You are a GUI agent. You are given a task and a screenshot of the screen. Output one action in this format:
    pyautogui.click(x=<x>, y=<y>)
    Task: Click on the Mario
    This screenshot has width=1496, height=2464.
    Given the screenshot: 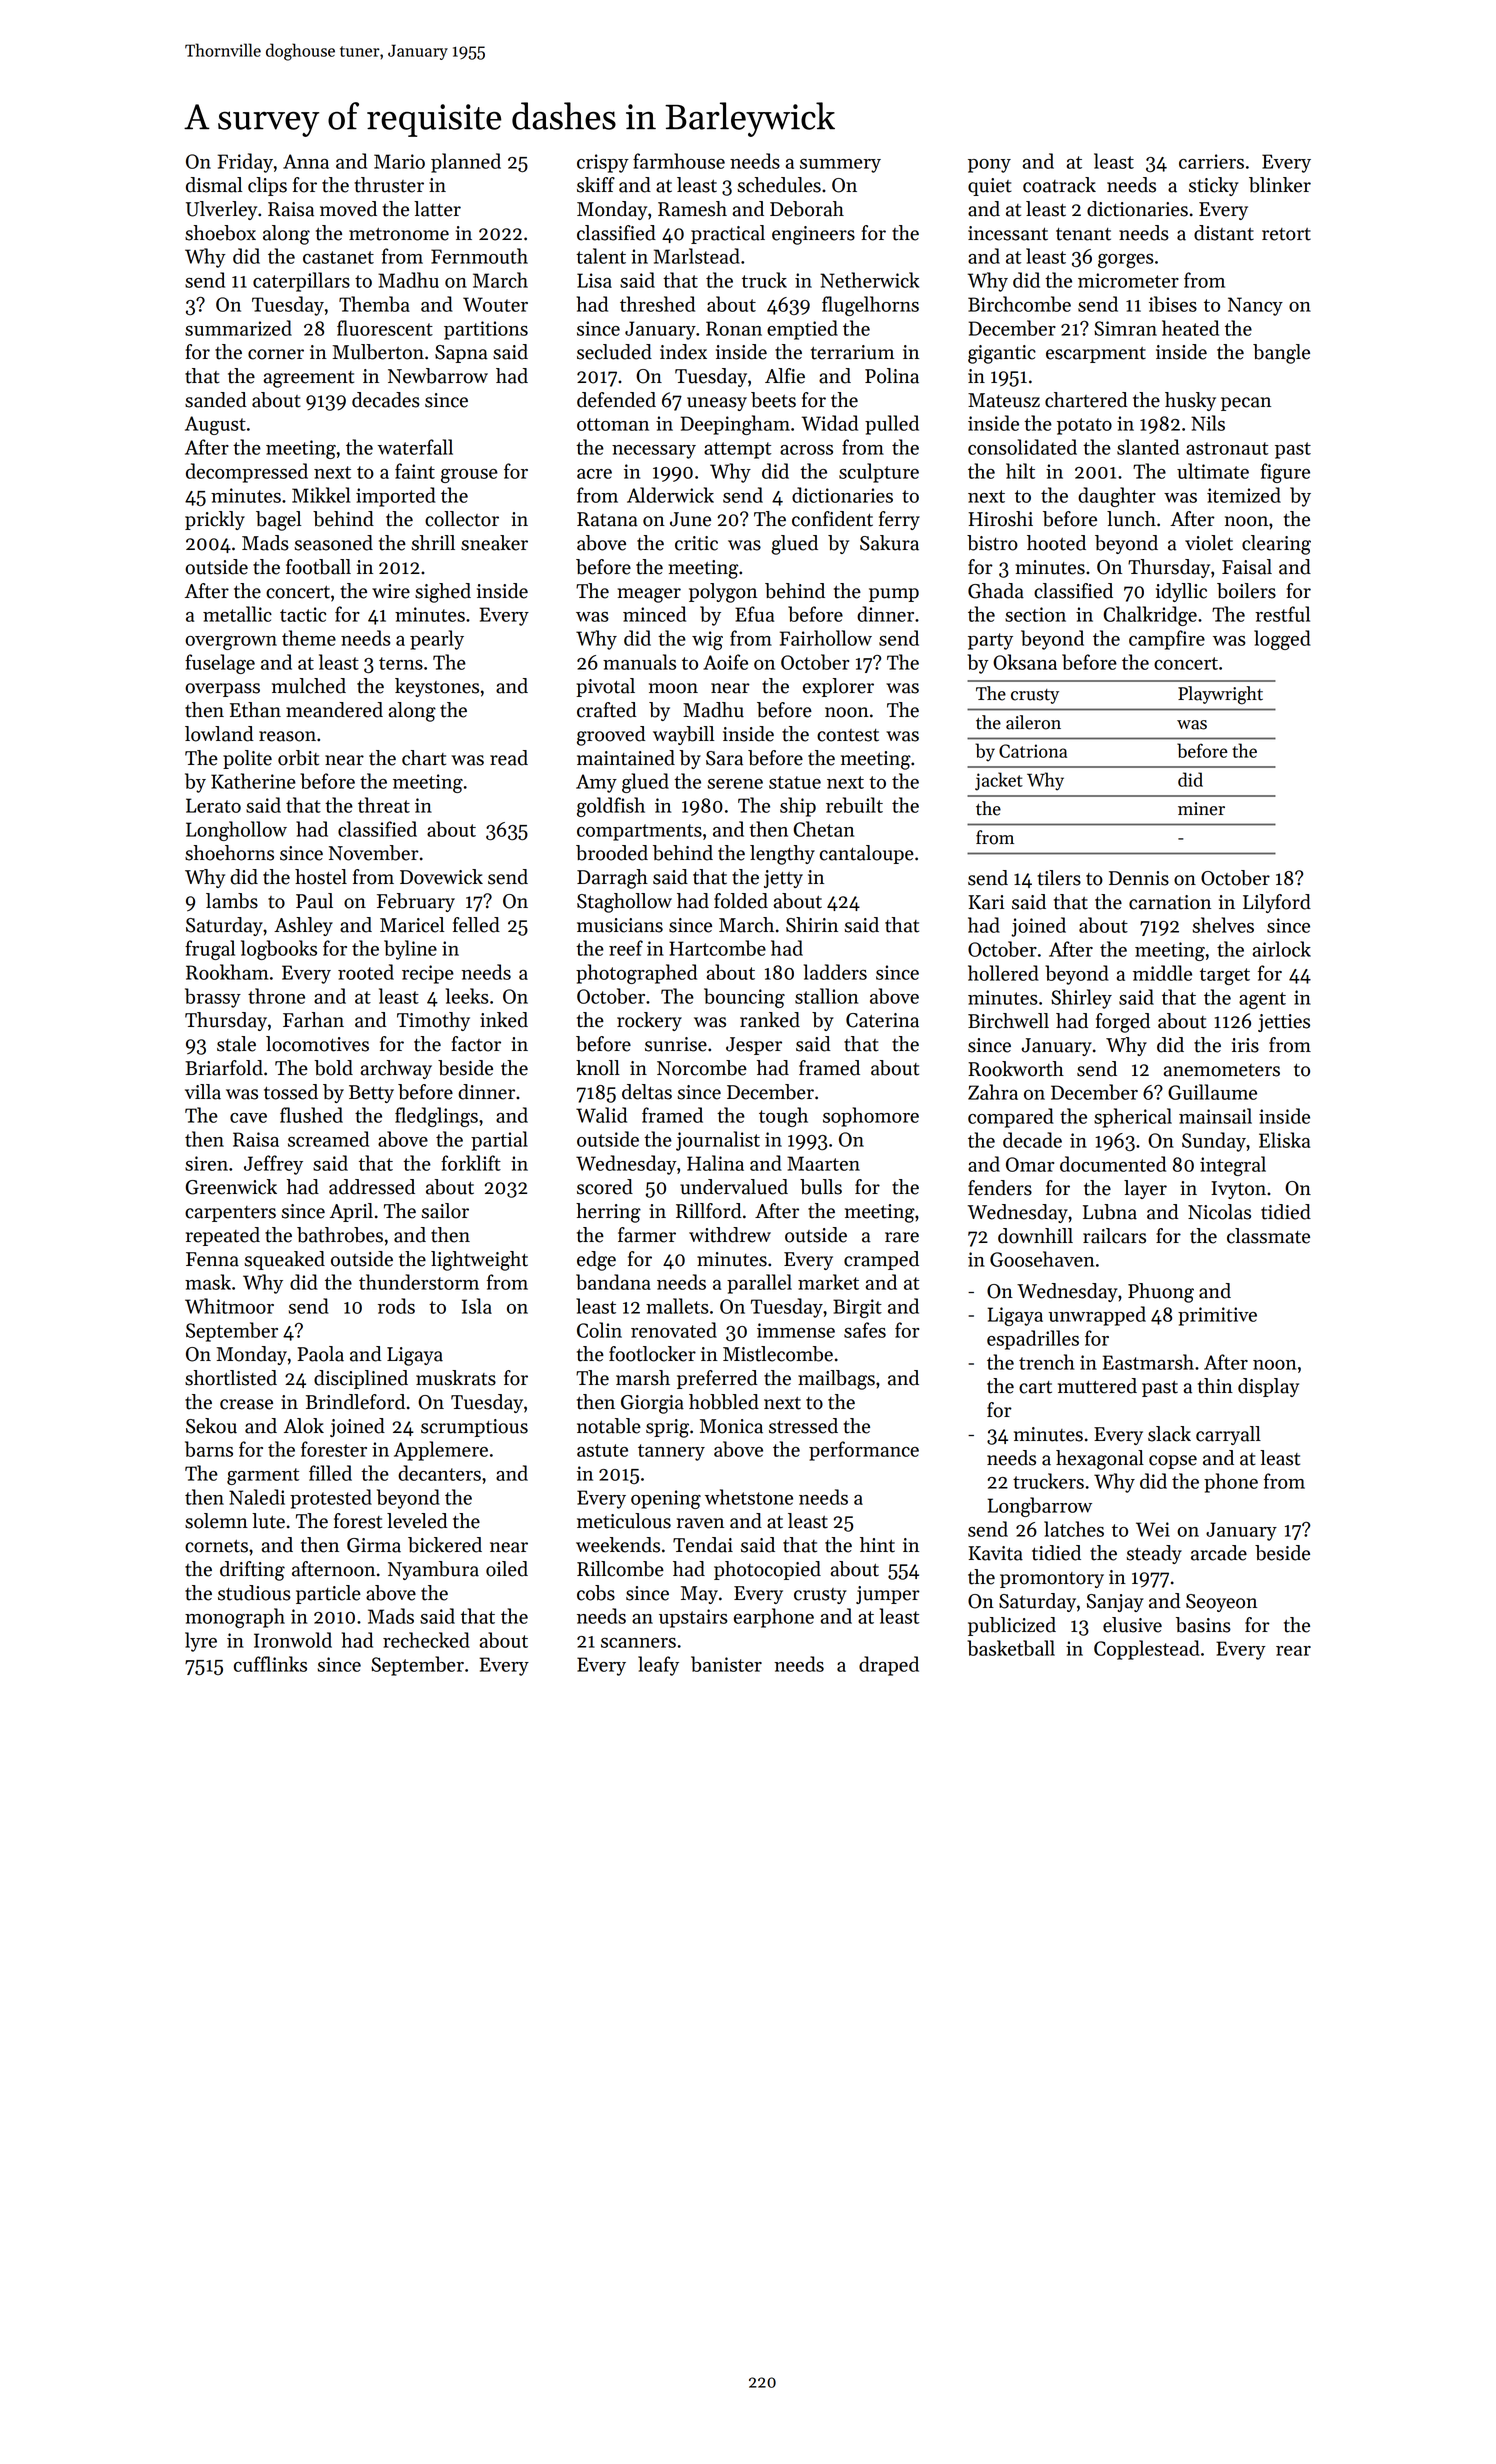 What is the action you would take?
    pyautogui.click(x=399, y=161)
